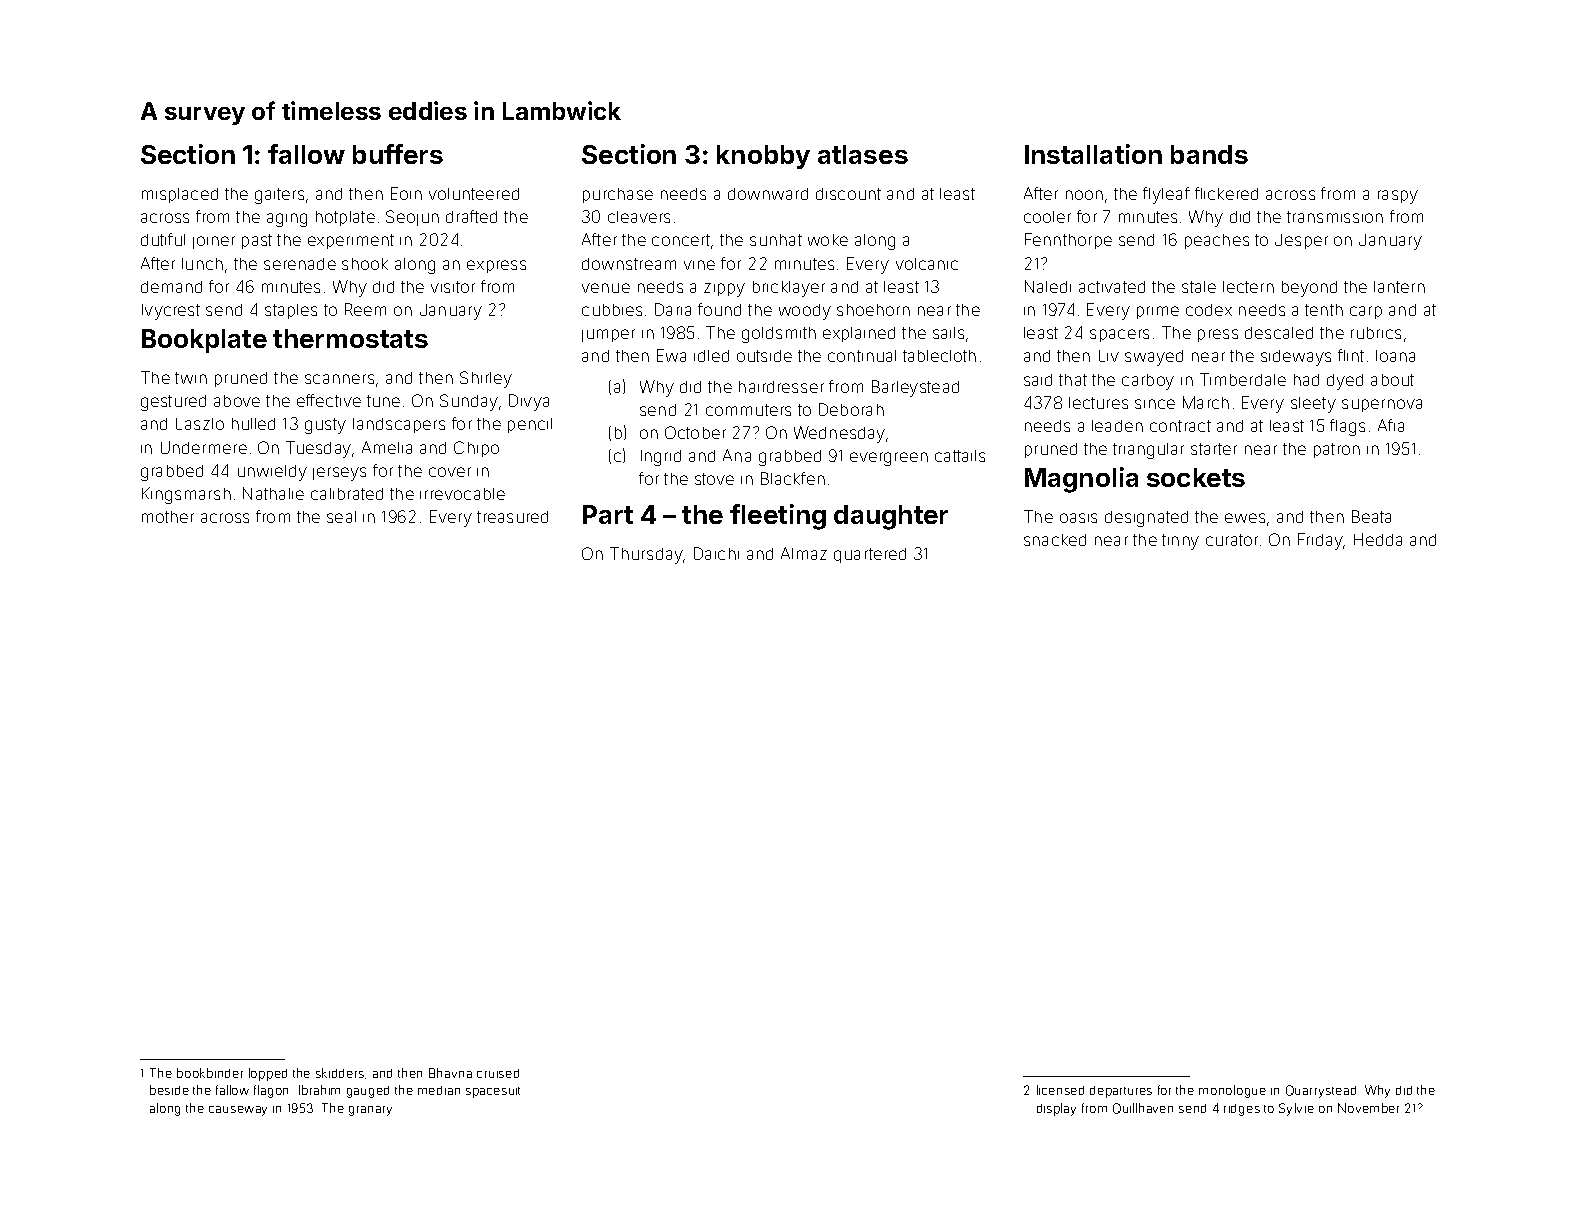  What do you see at coordinates (1055, 540) in the image?
I see `snacked` at bounding box center [1055, 540].
